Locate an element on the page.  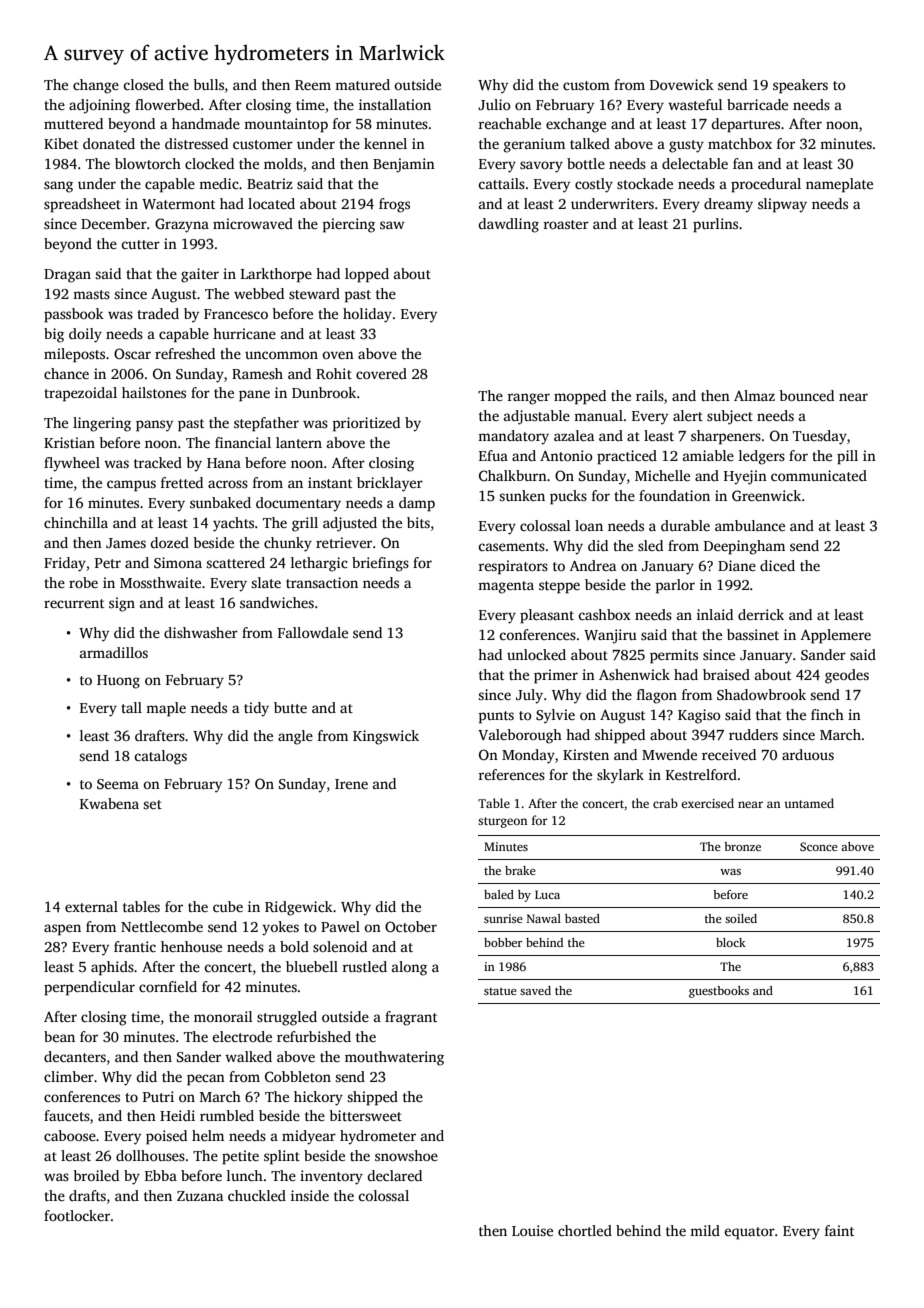
roaster is located at coordinates (566, 224).
